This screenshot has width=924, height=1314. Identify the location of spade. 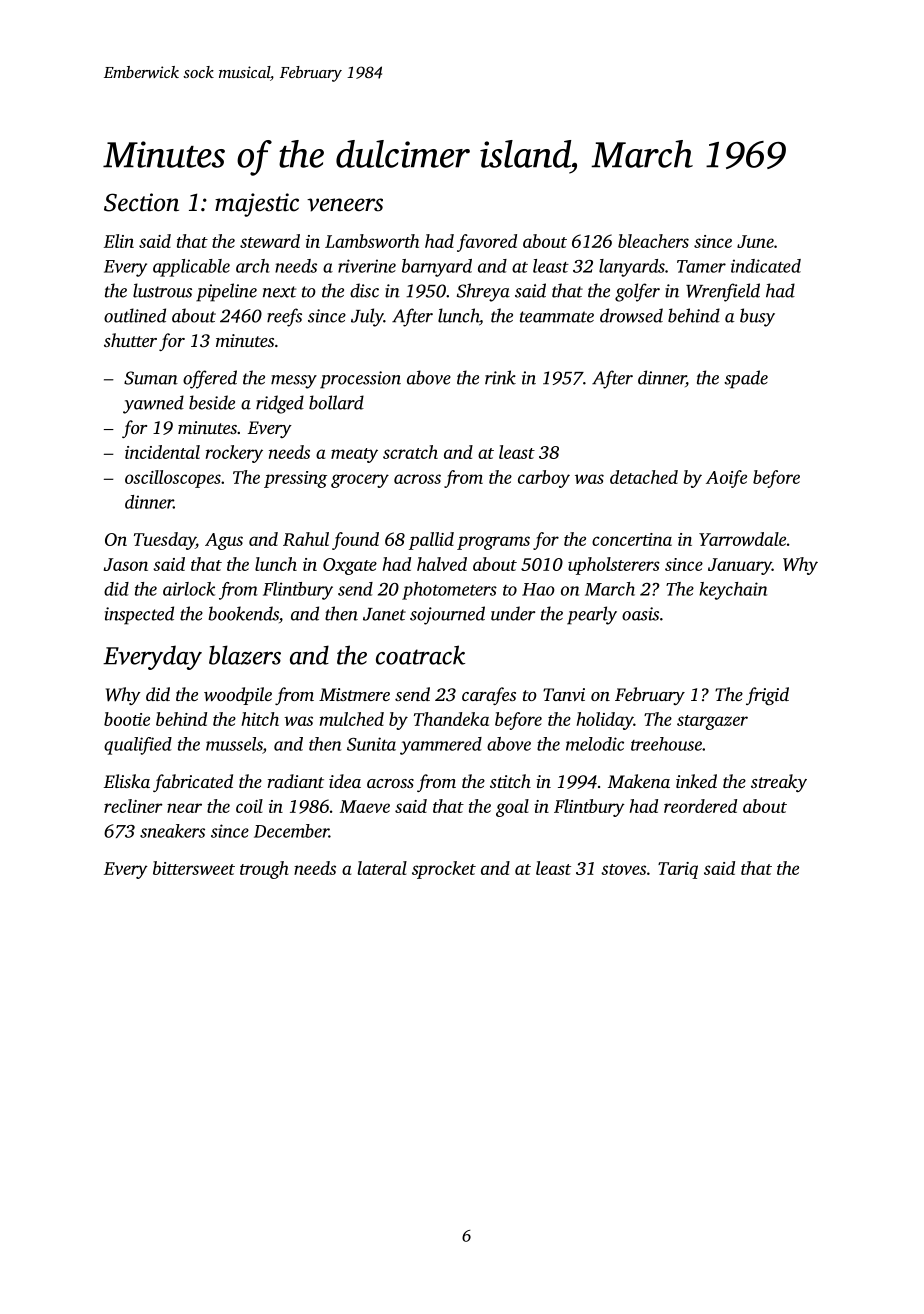
(746, 379).
